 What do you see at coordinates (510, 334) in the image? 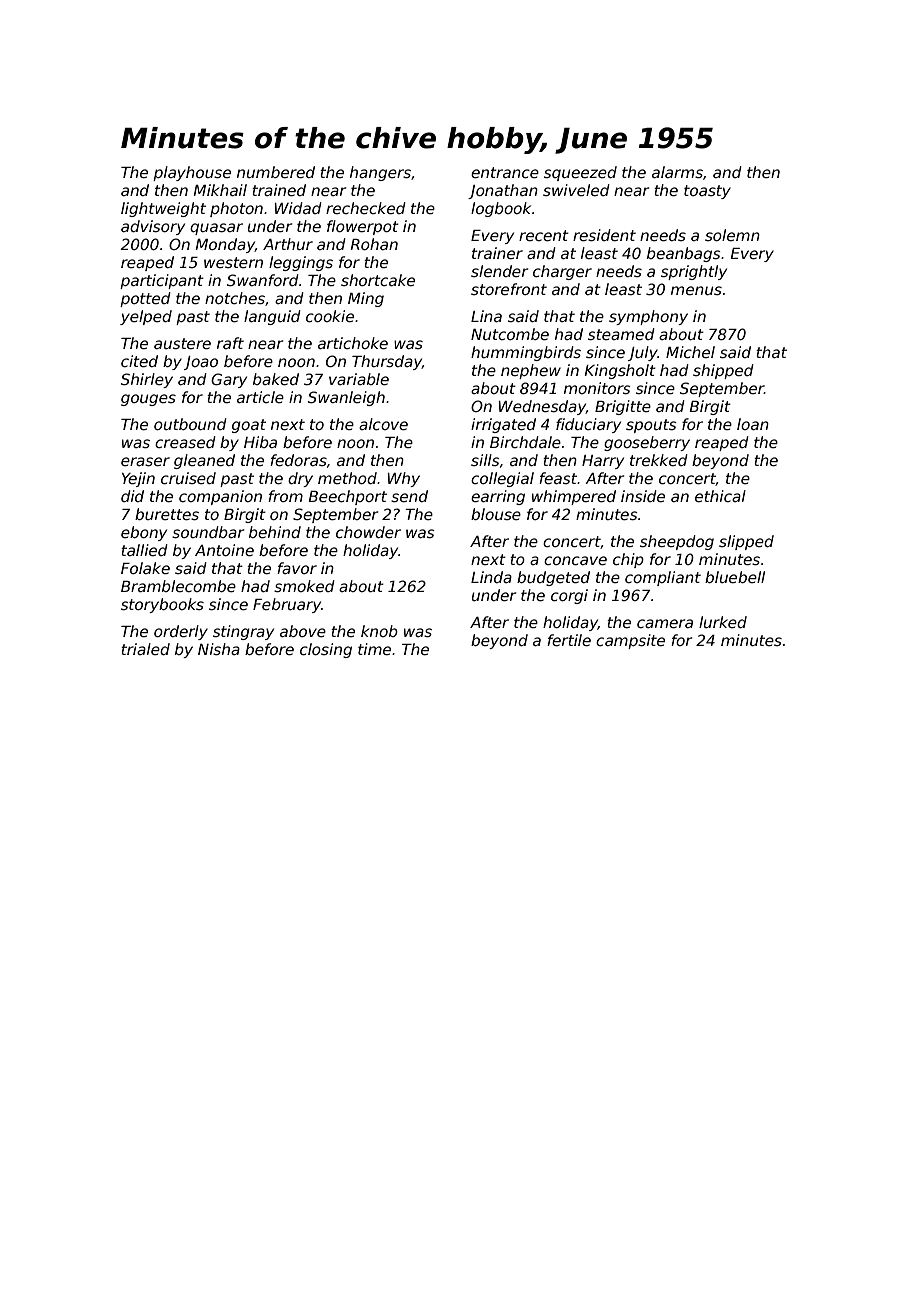
I see `Nutcombe` at bounding box center [510, 334].
